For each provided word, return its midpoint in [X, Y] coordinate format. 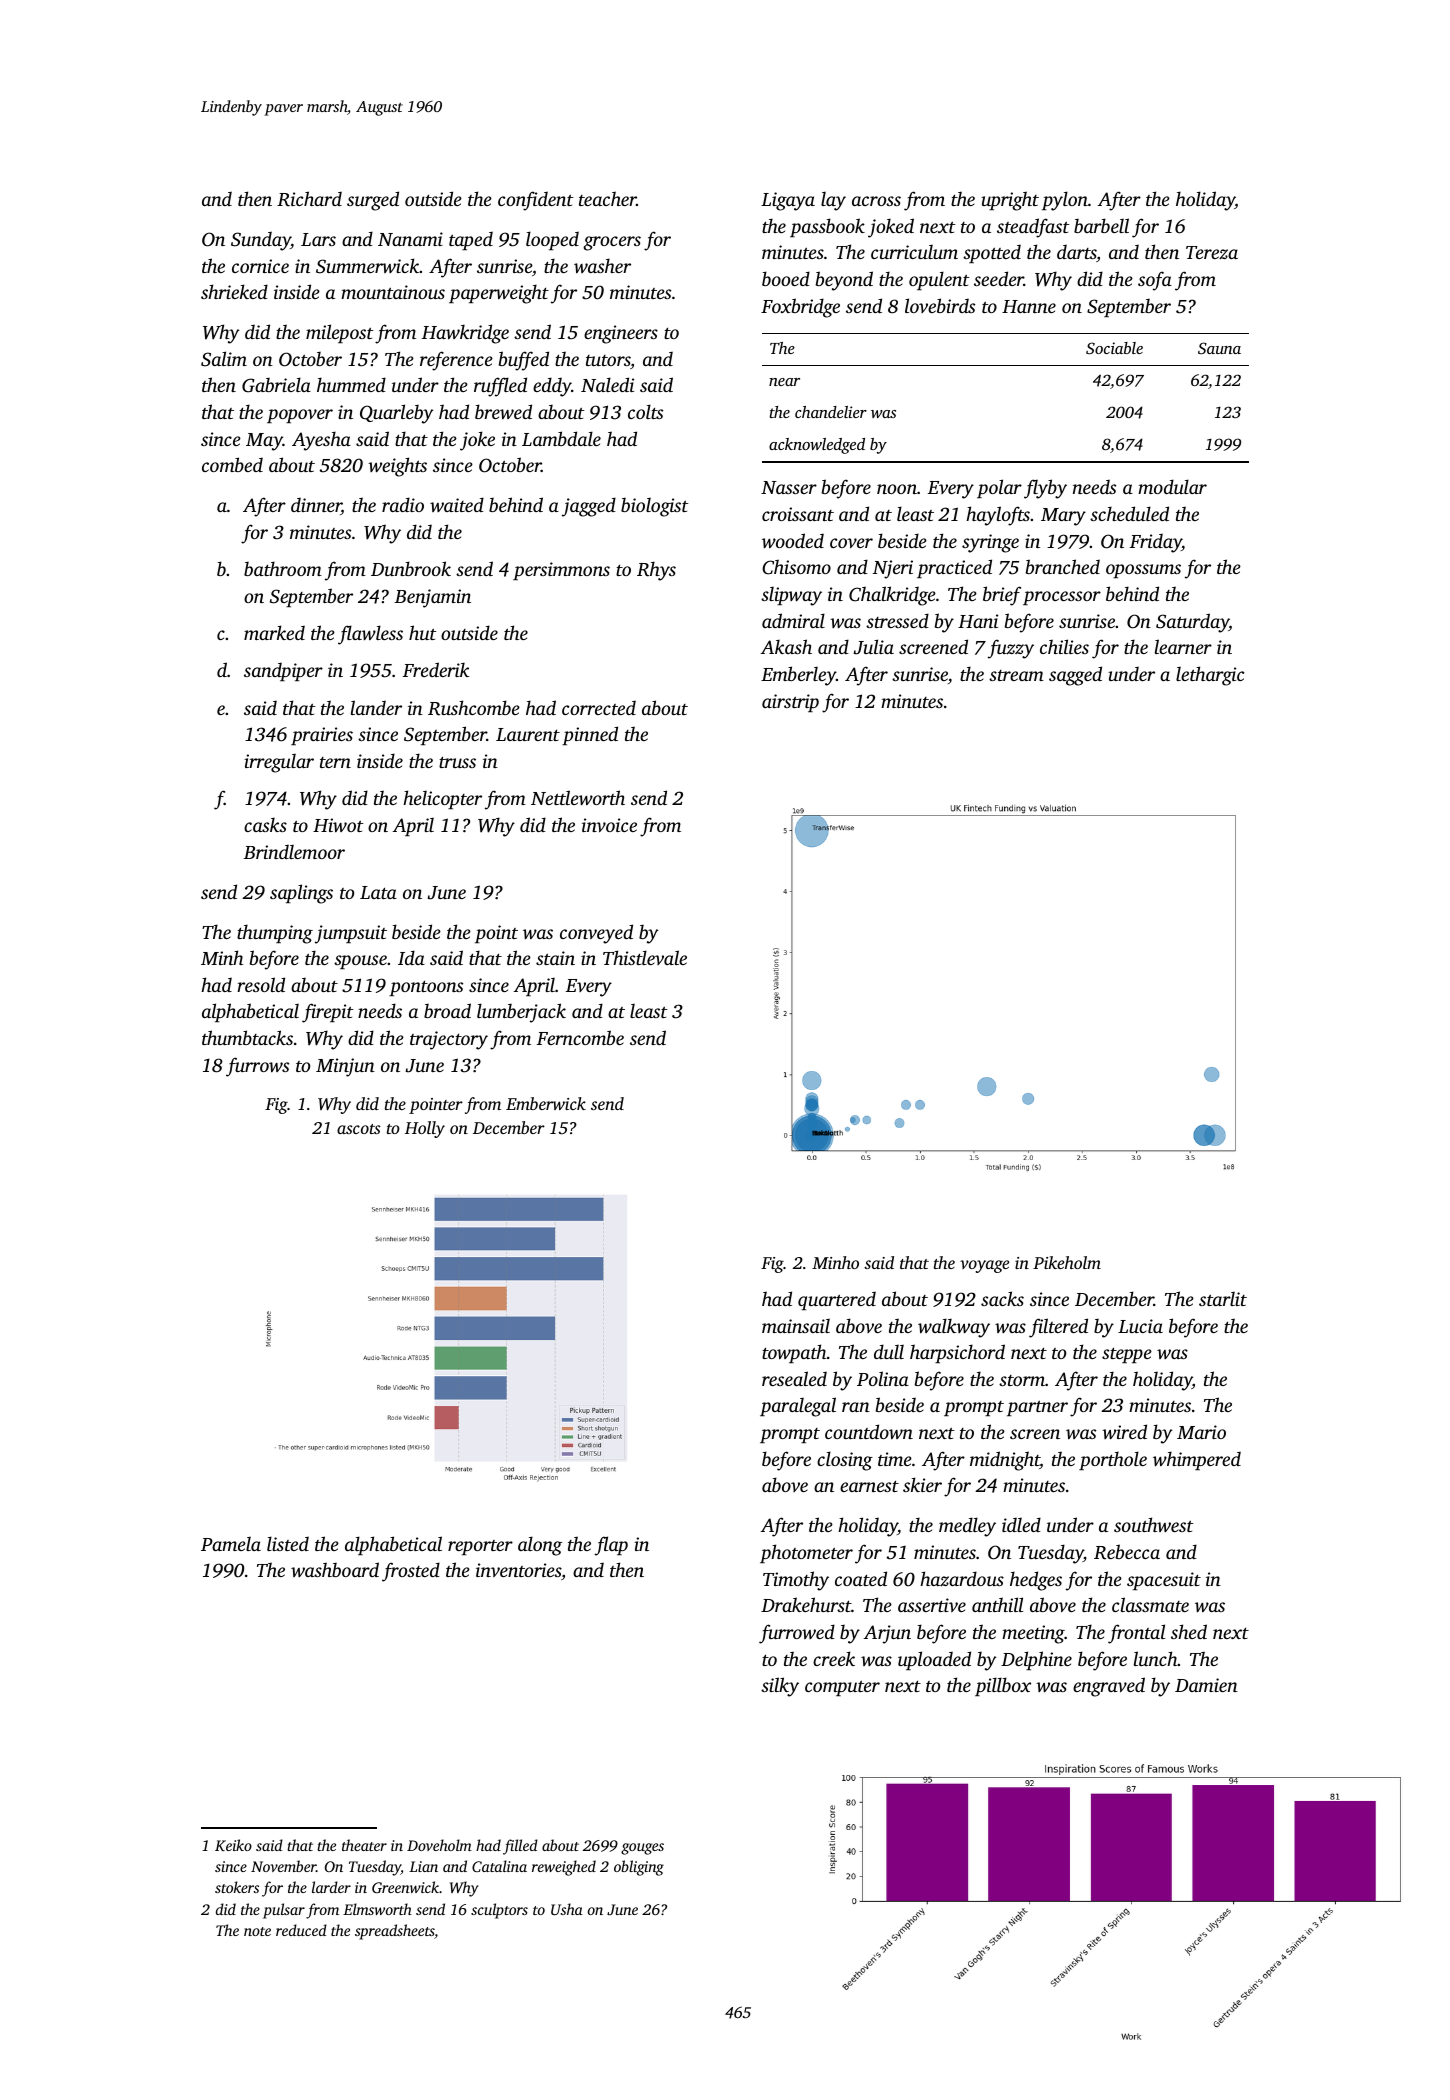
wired [1124, 1431]
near [784, 382]
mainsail [796, 1326]
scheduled [1129, 513]
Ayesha [321, 441]
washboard [335, 1569]
